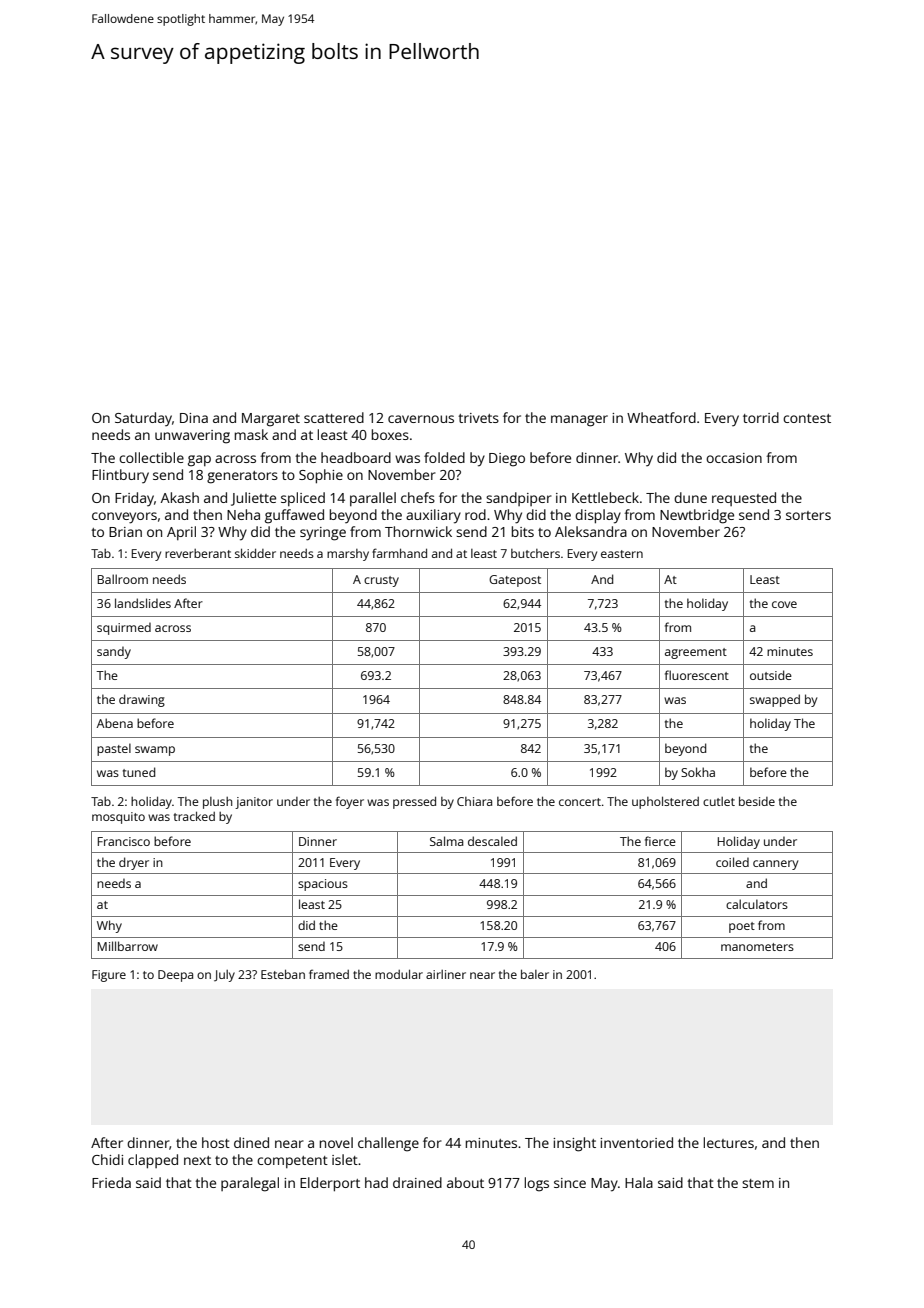  I want to click on spacious, so click(323, 885).
